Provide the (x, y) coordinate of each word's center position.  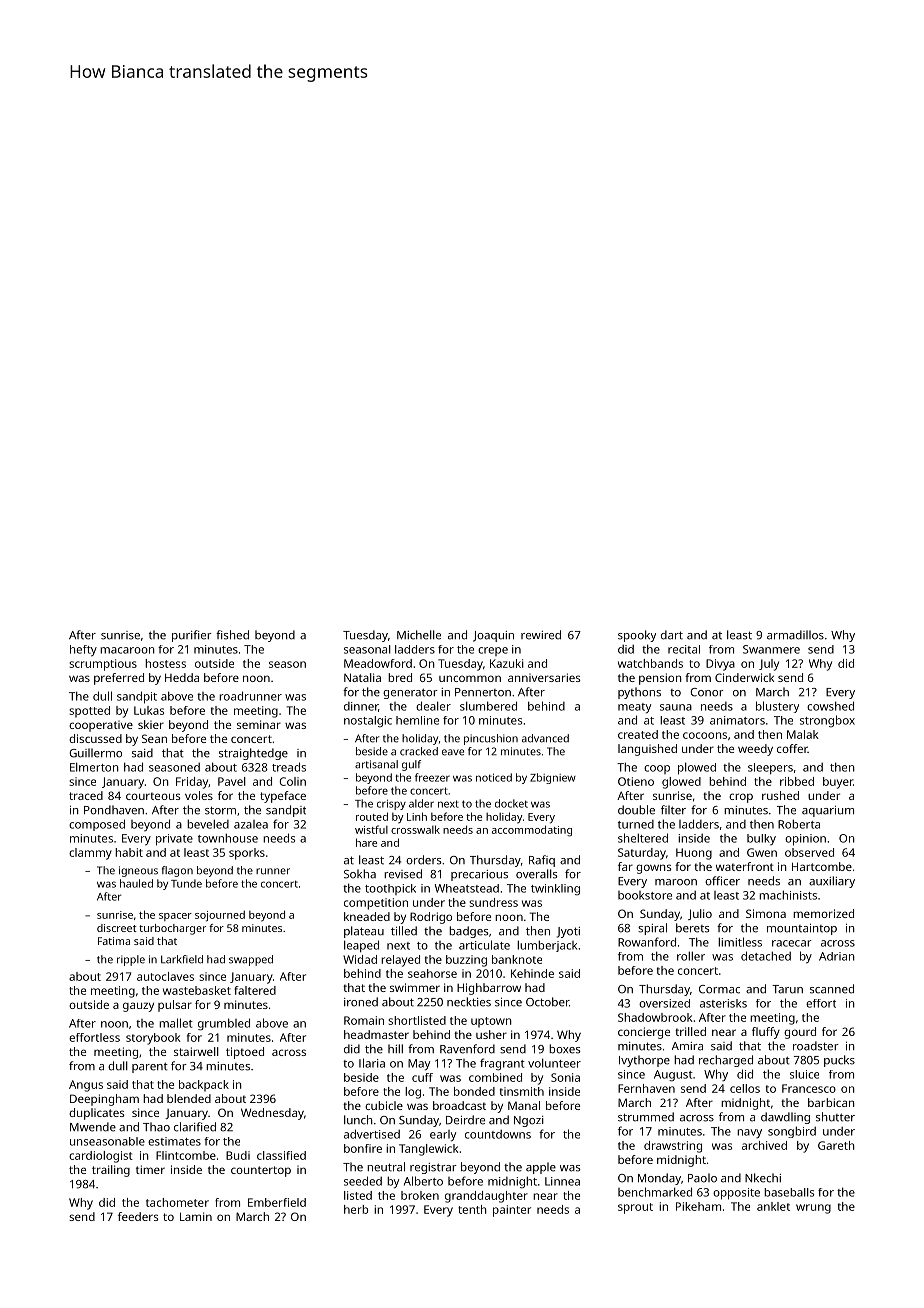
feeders (138, 1216)
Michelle (419, 635)
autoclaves (165, 976)
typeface (283, 797)
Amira (687, 1046)
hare (366, 842)
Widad (360, 959)
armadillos (795, 635)
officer (722, 881)
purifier (192, 636)
